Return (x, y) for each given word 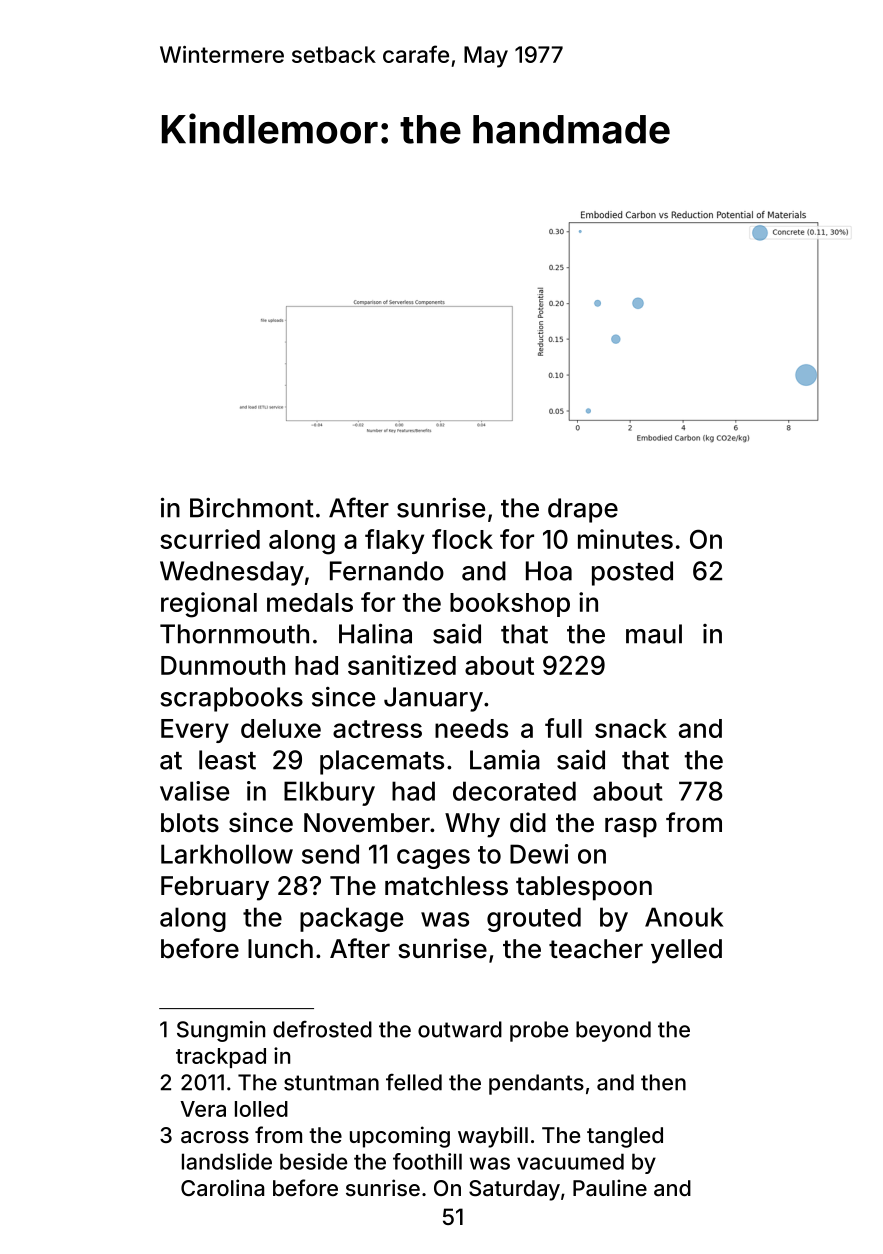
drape (583, 510)
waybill (493, 1137)
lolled (261, 1109)
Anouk (684, 917)
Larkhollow (227, 854)
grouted (534, 919)
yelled (686, 951)
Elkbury (329, 793)
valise (194, 791)
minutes (625, 539)
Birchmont (252, 508)
